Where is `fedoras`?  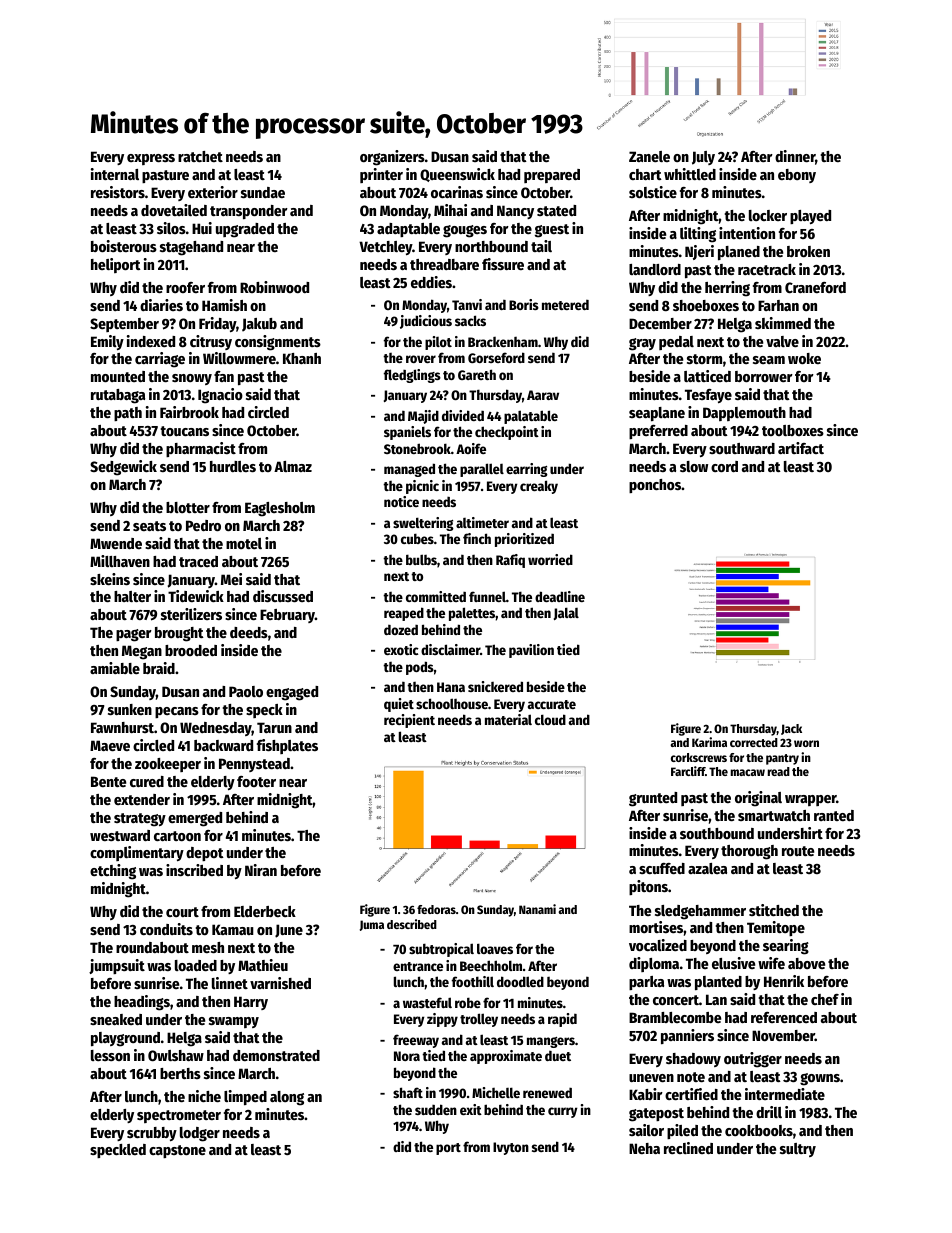
fedoras is located at coordinates (436, 909).
